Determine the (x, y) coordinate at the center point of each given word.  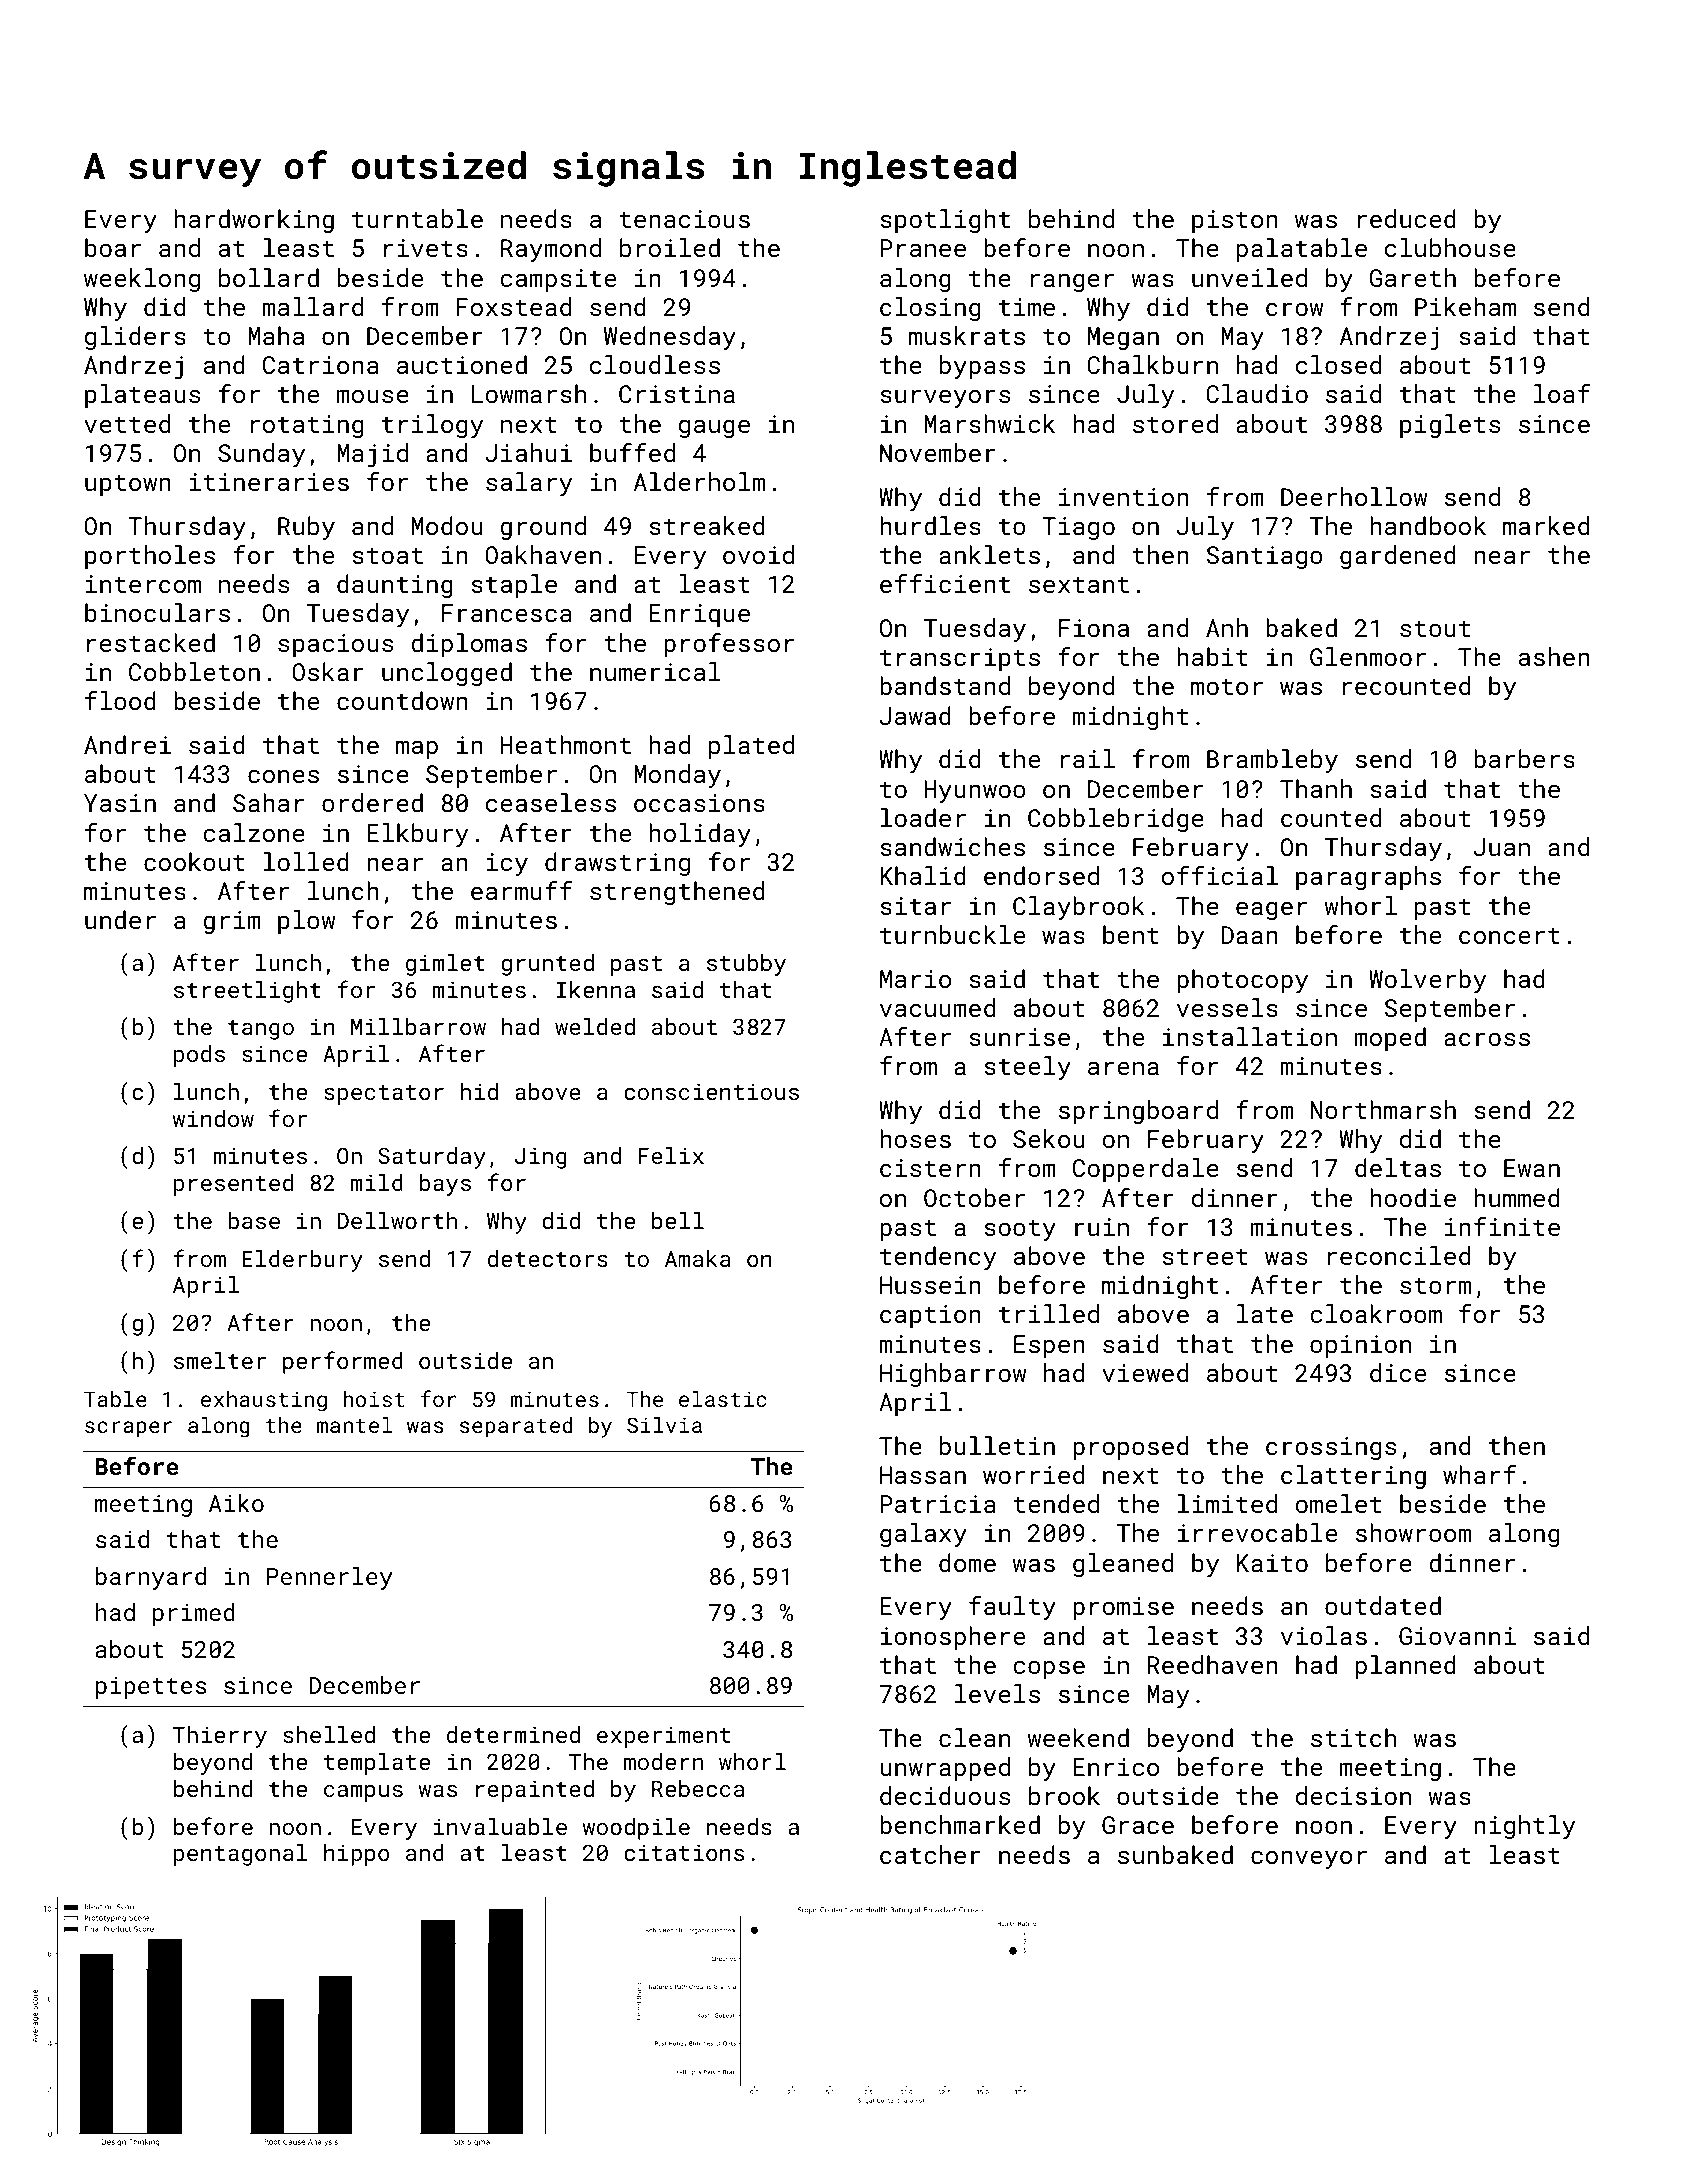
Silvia (664, 1425)
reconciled (1399, 1255)
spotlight (945, 221)
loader (923, 817)
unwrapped (945, 1769)
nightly (1524, 1827)
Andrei (127, 744)
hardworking (254, 221)
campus (363, 1793)
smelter (220, 1360)
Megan (1123, 338)
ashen (1554, 656)
